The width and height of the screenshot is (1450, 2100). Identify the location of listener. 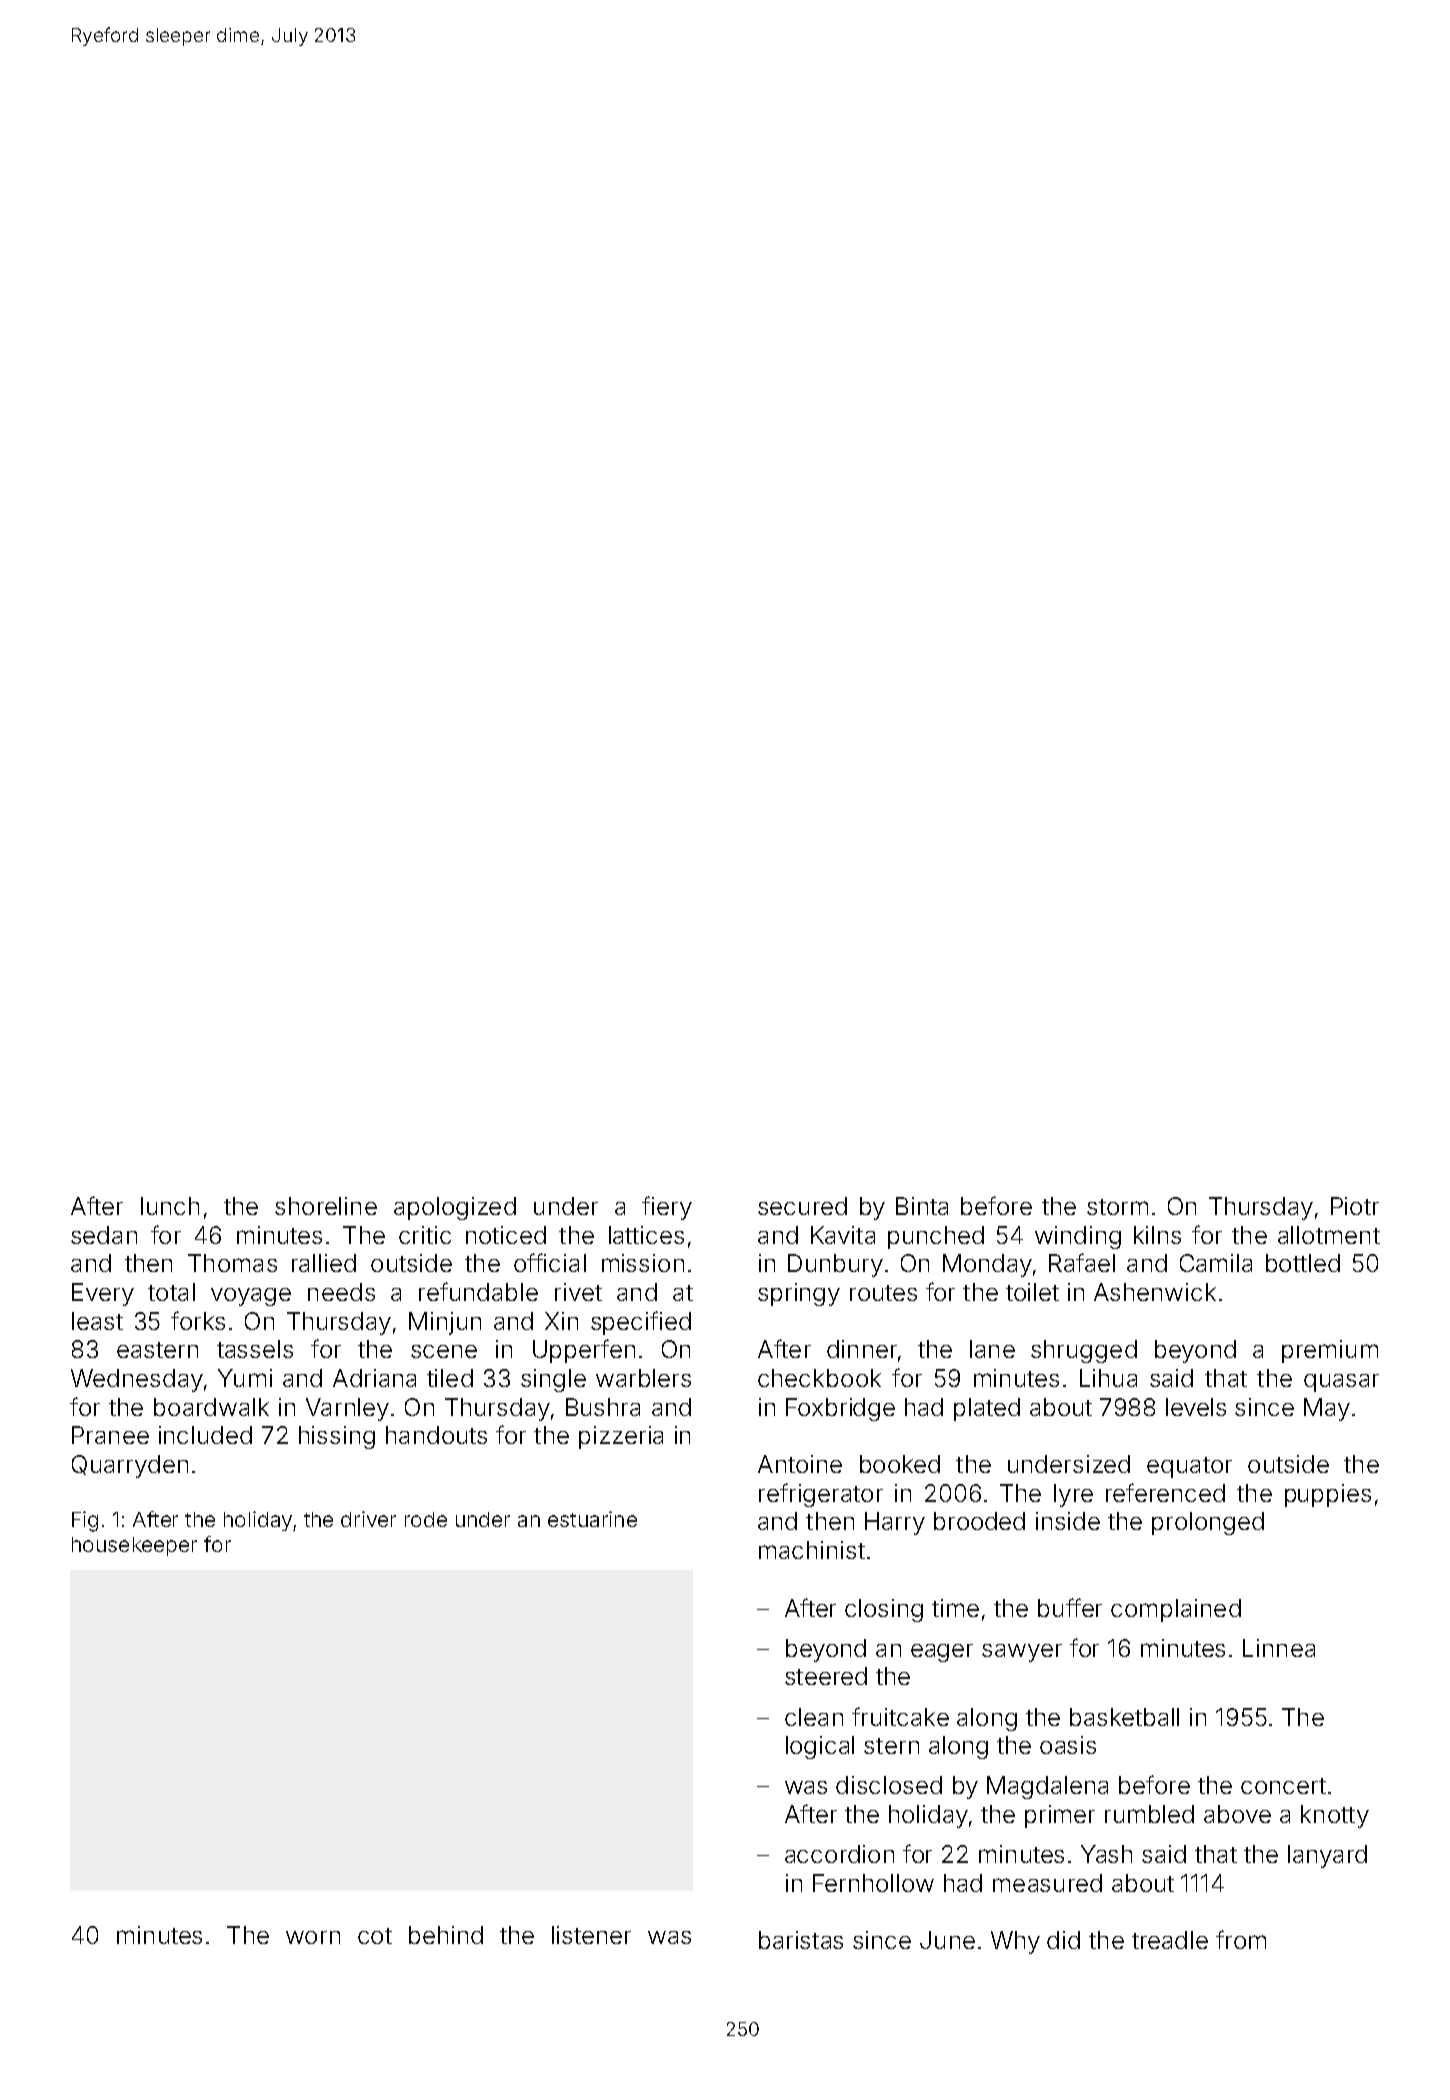
(591, 1935).
